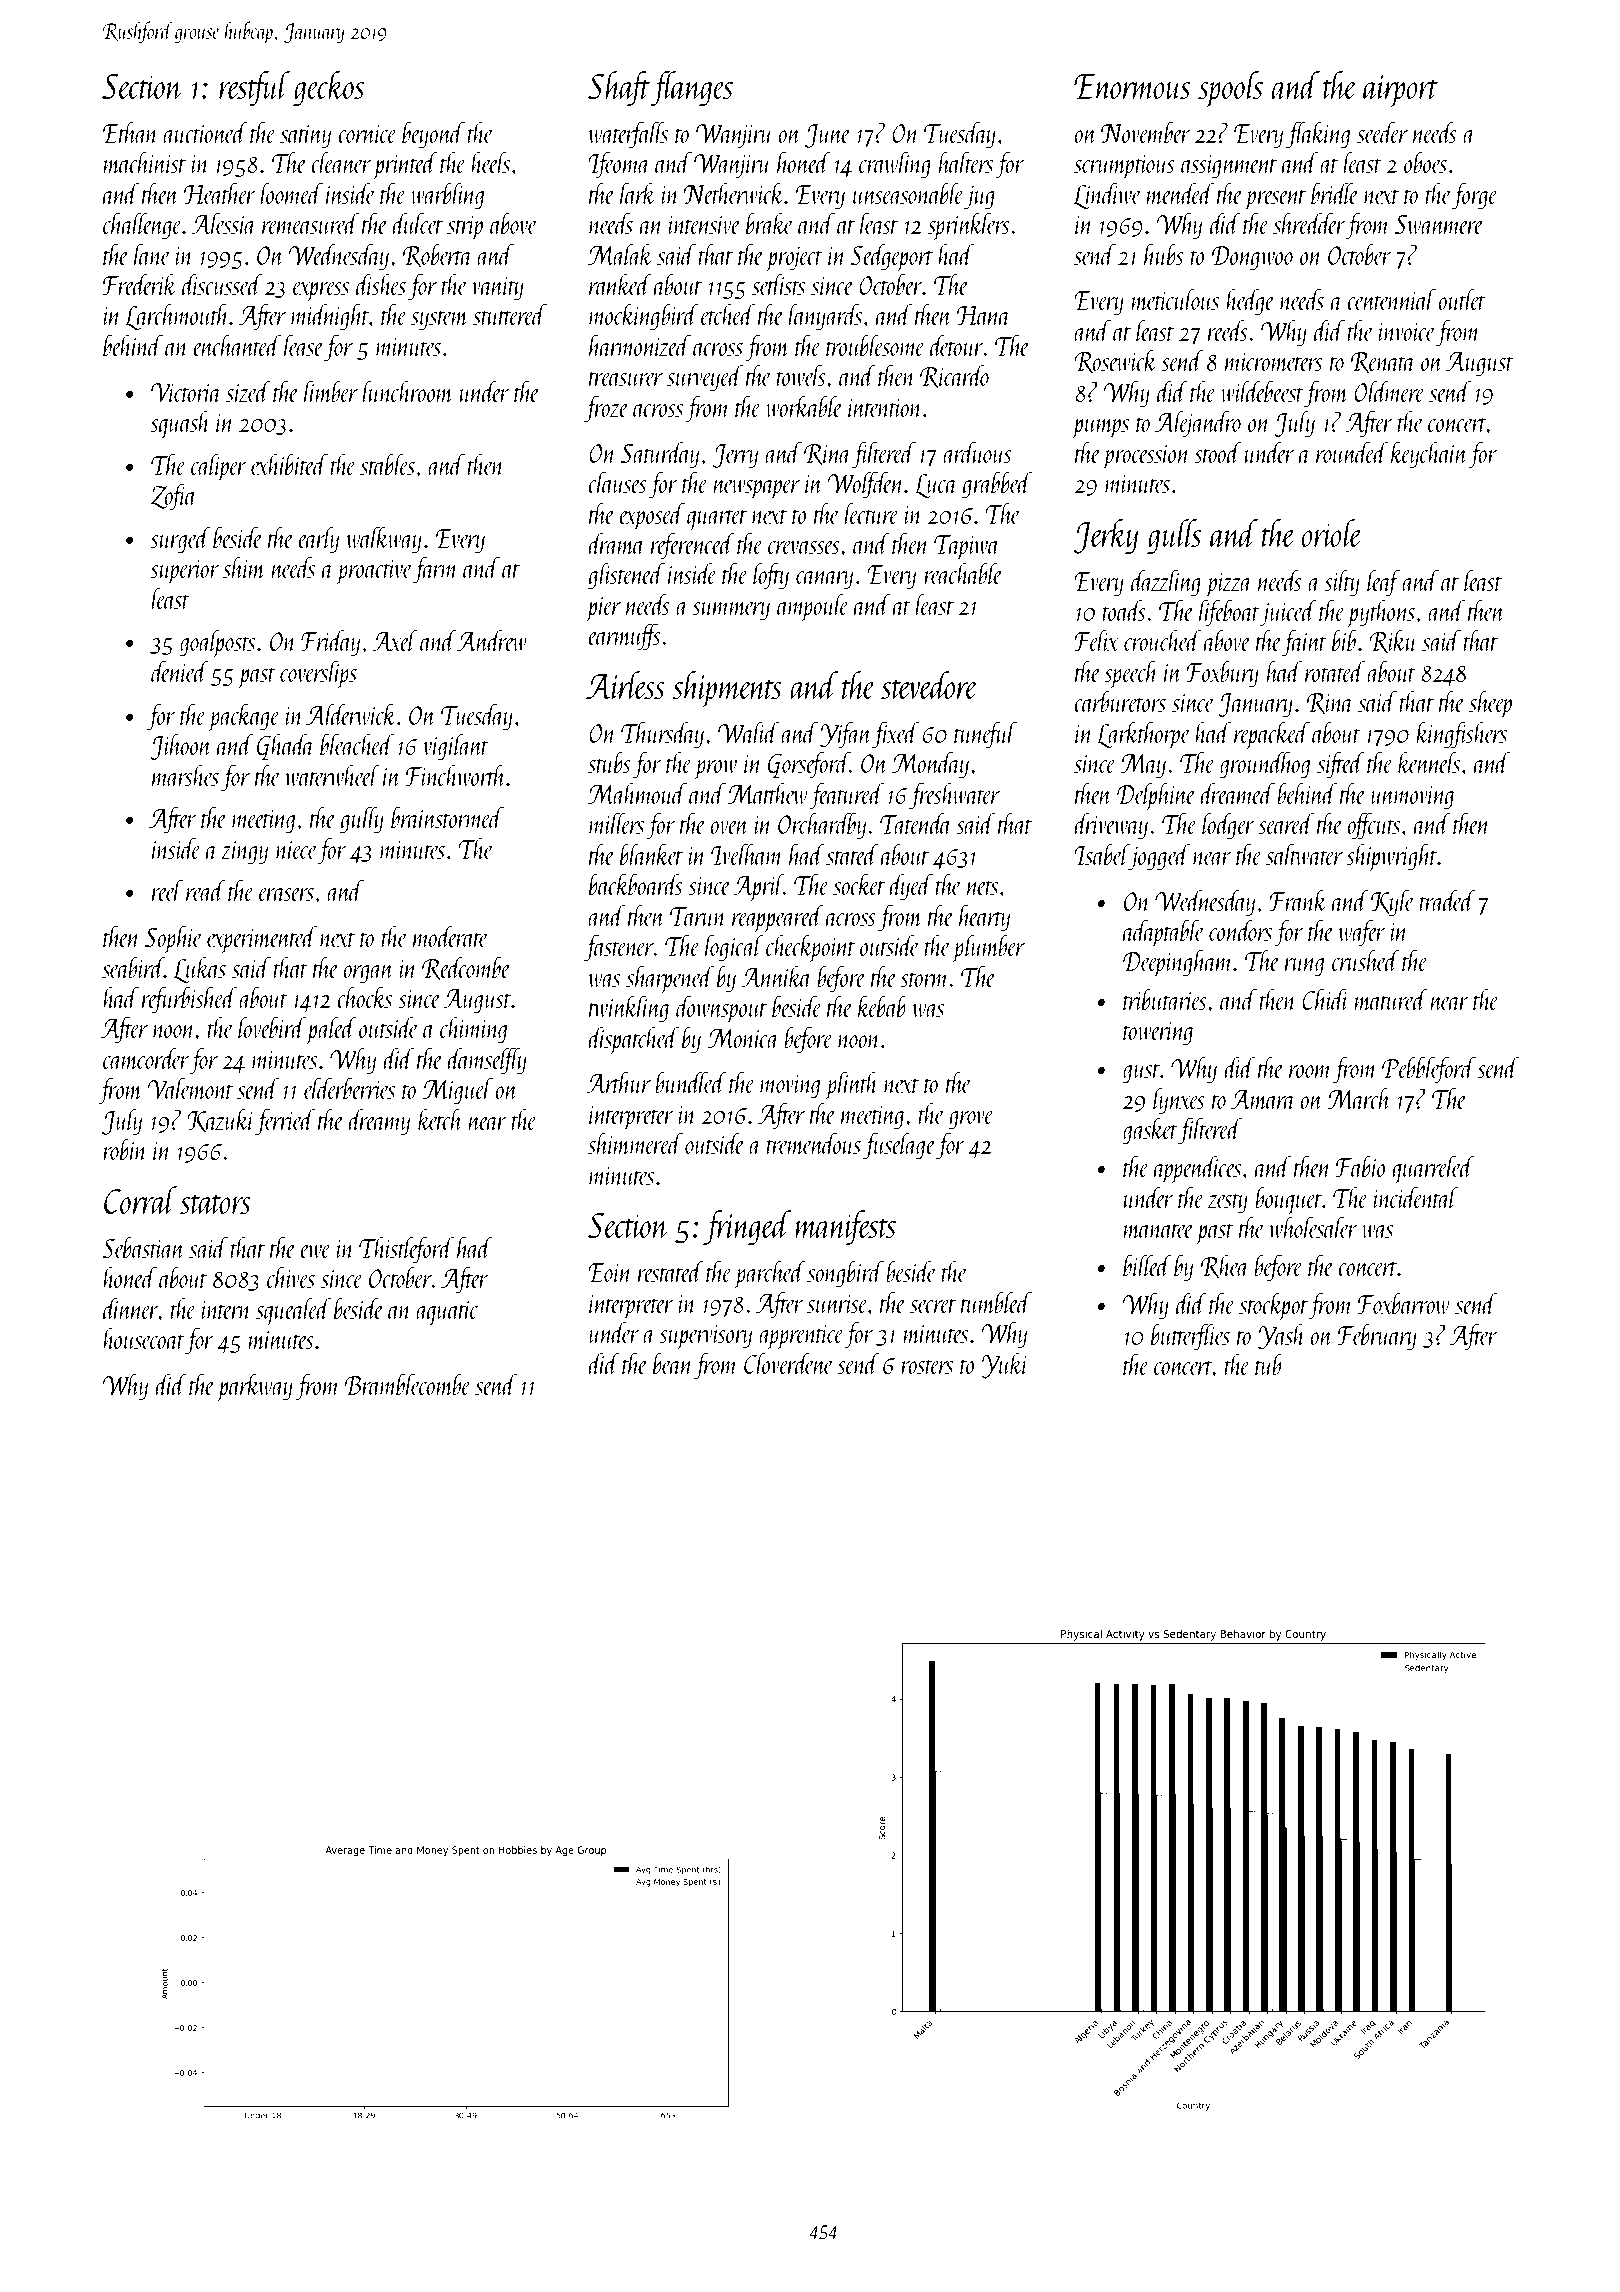 The image size is (1620, 2292). Describe the element at coordinates (895, 165) in the image. I see `crawling` at that location.
